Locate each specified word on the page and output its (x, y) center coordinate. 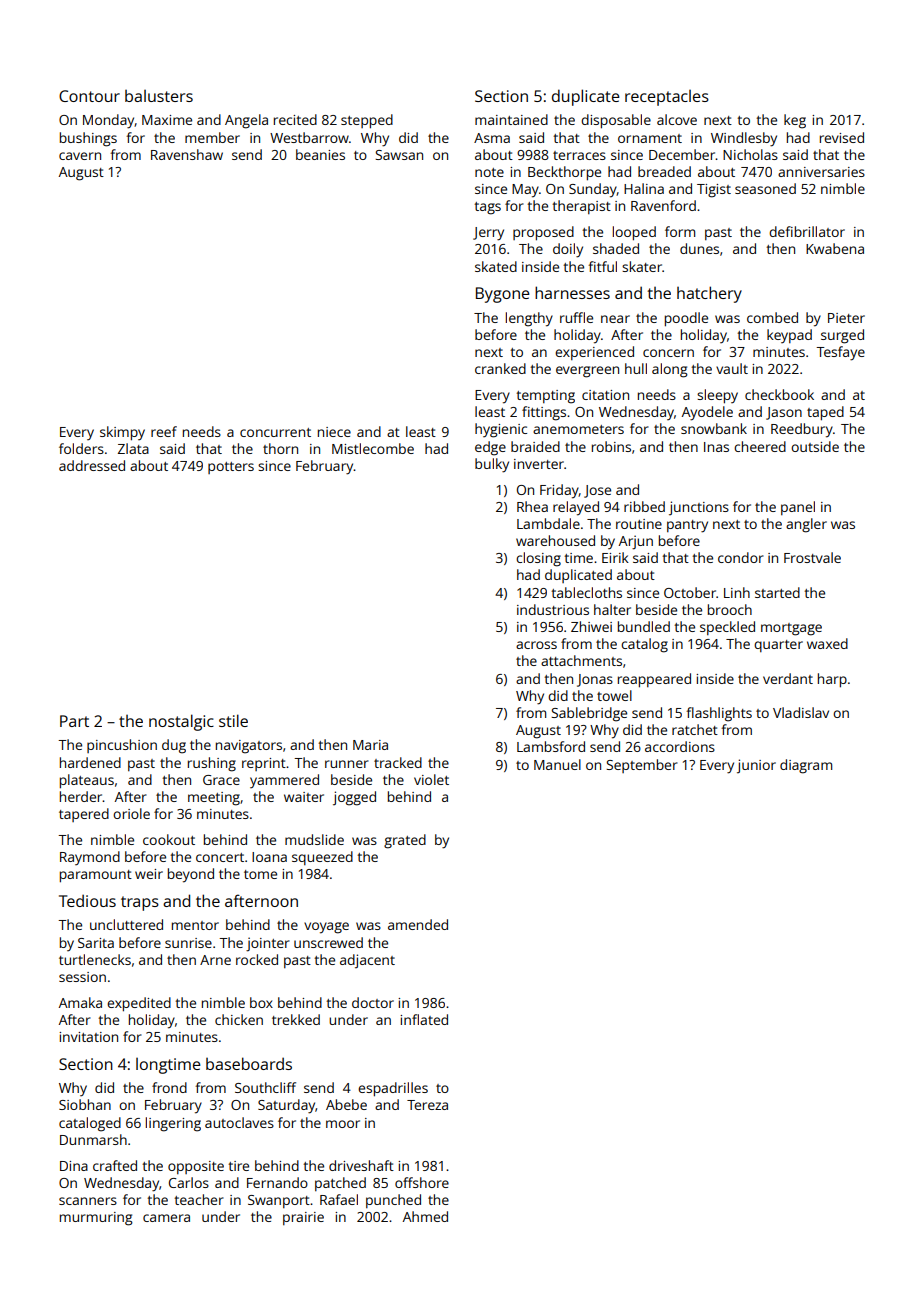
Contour (89, 96)
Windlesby (744, 139)
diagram (806, 766)
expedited (139, 1004)
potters (231, 468)
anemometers (578, 429)
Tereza (427, 1105)
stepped (367, 121)
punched (393, 1201)
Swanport (279, 1201)
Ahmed (425, 1216)
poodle (686, 319)
